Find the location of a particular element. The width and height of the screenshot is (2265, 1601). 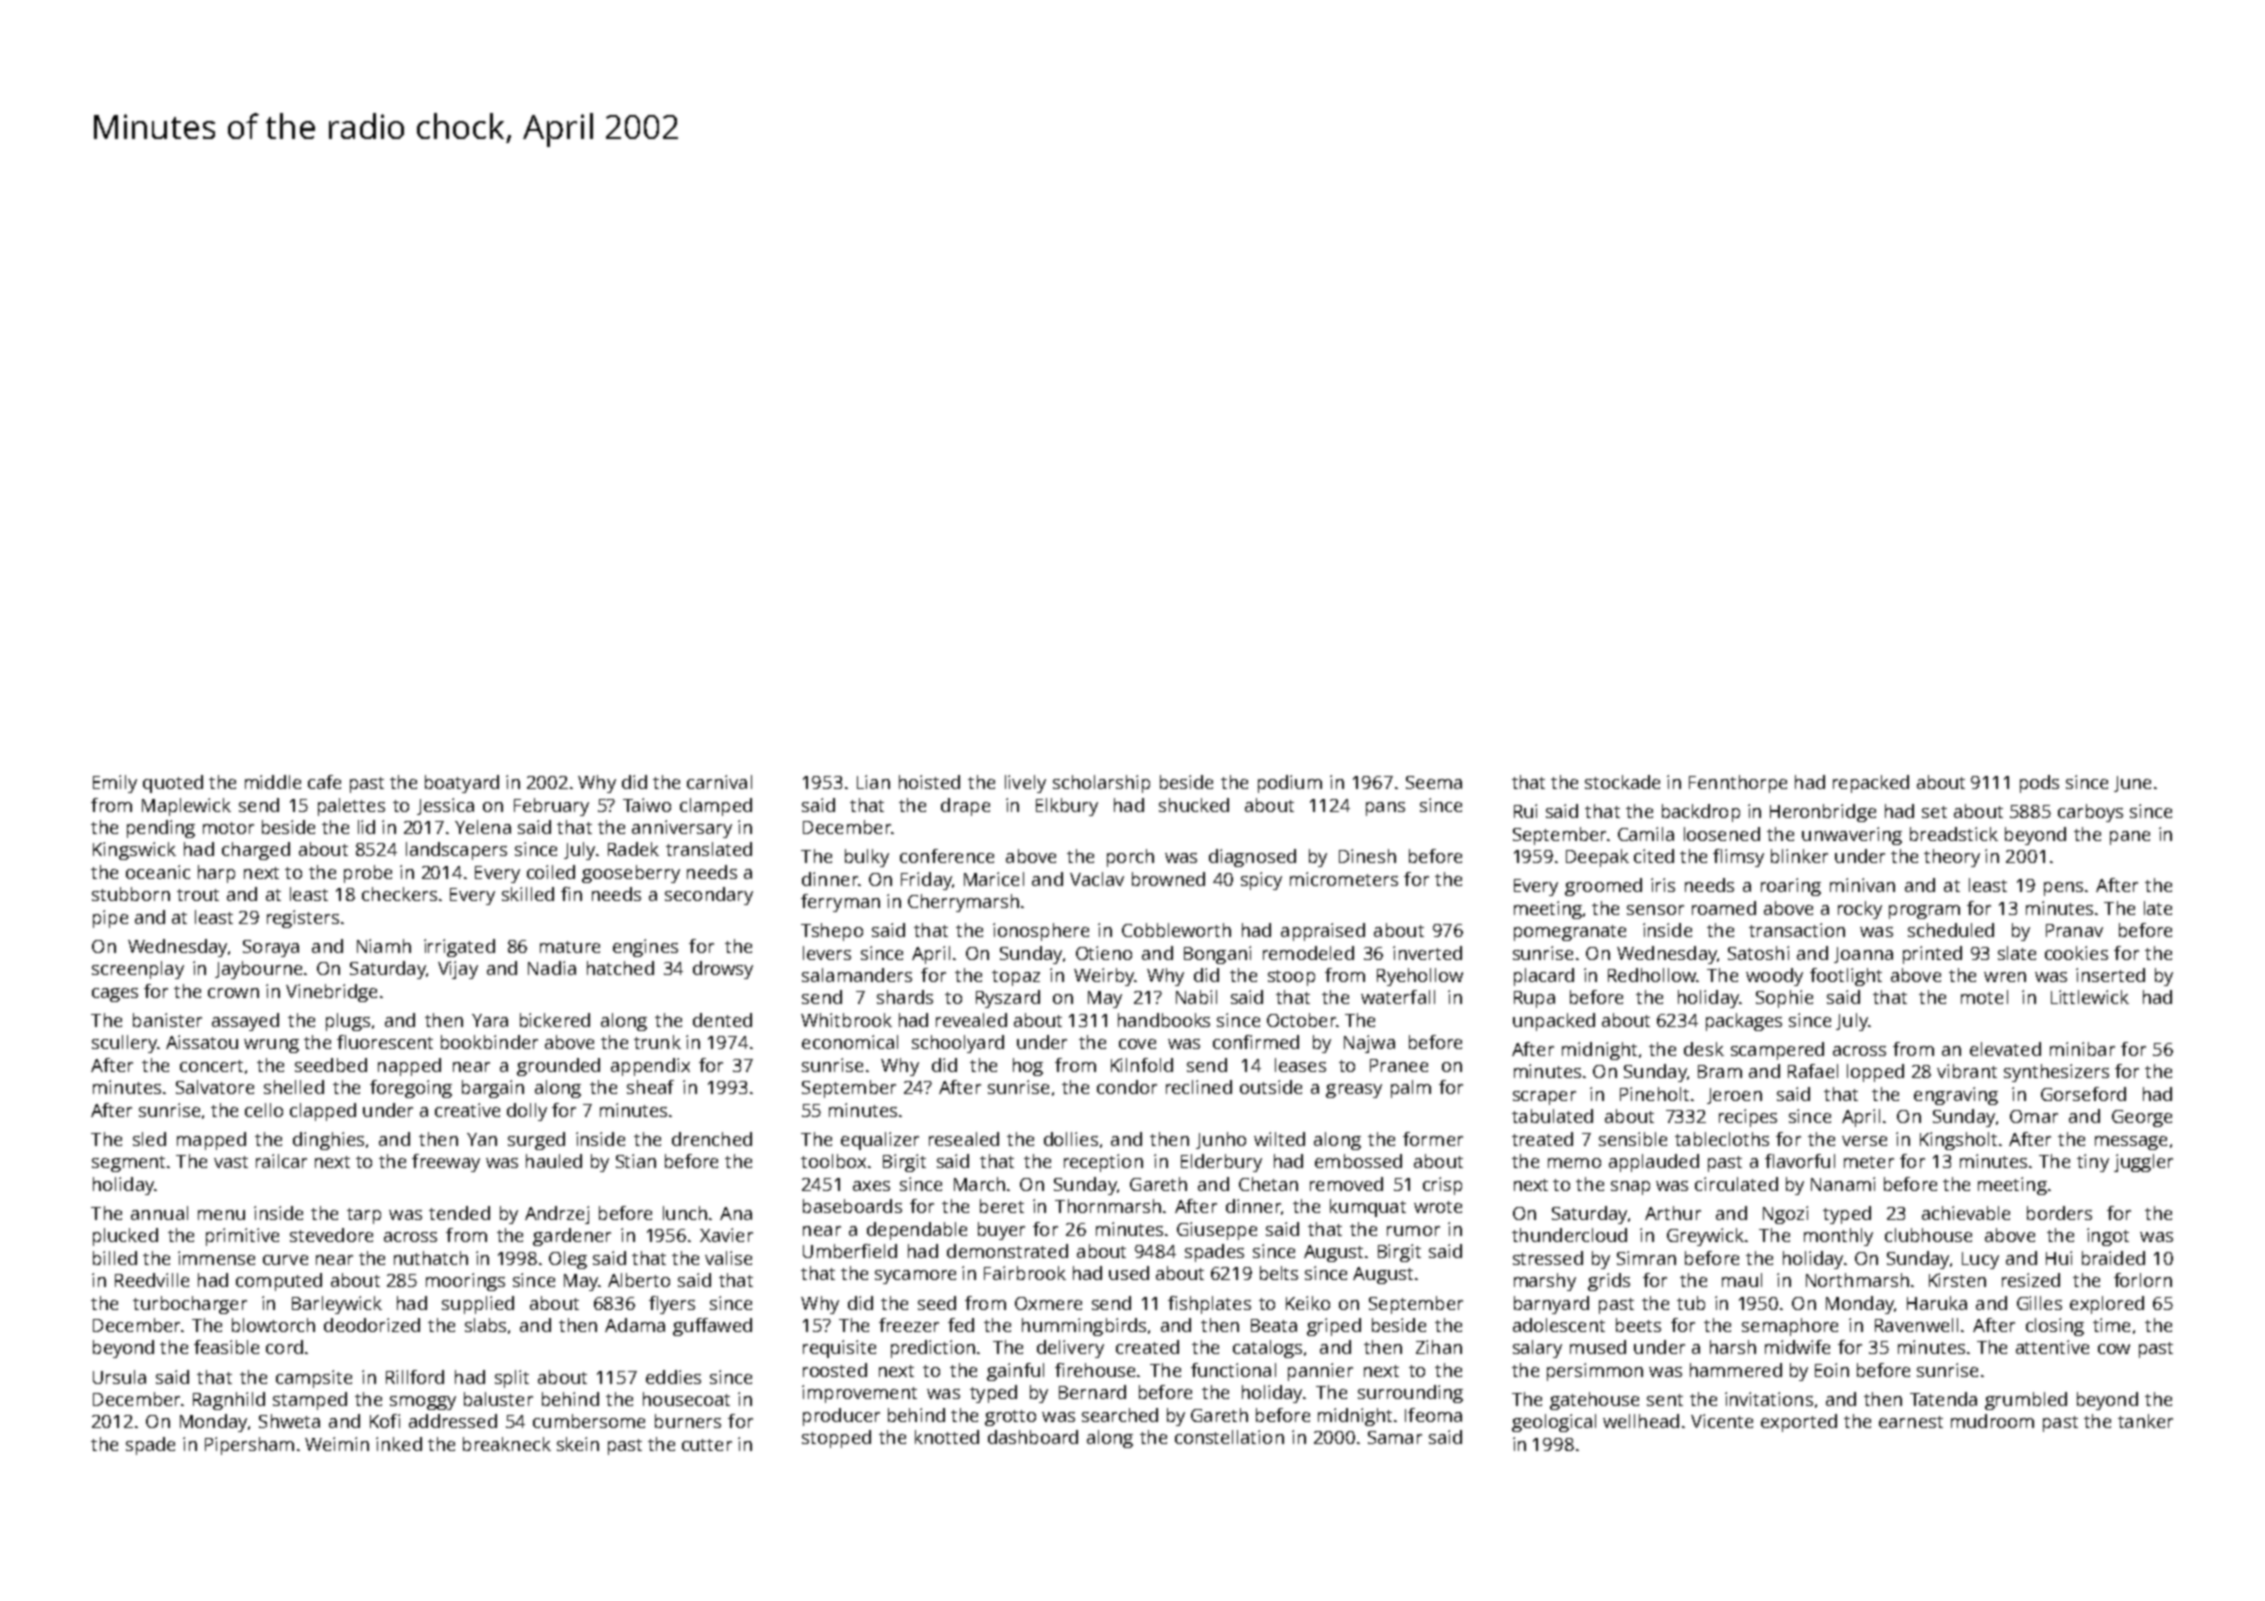

June is located at coordinates (2132, 784).
